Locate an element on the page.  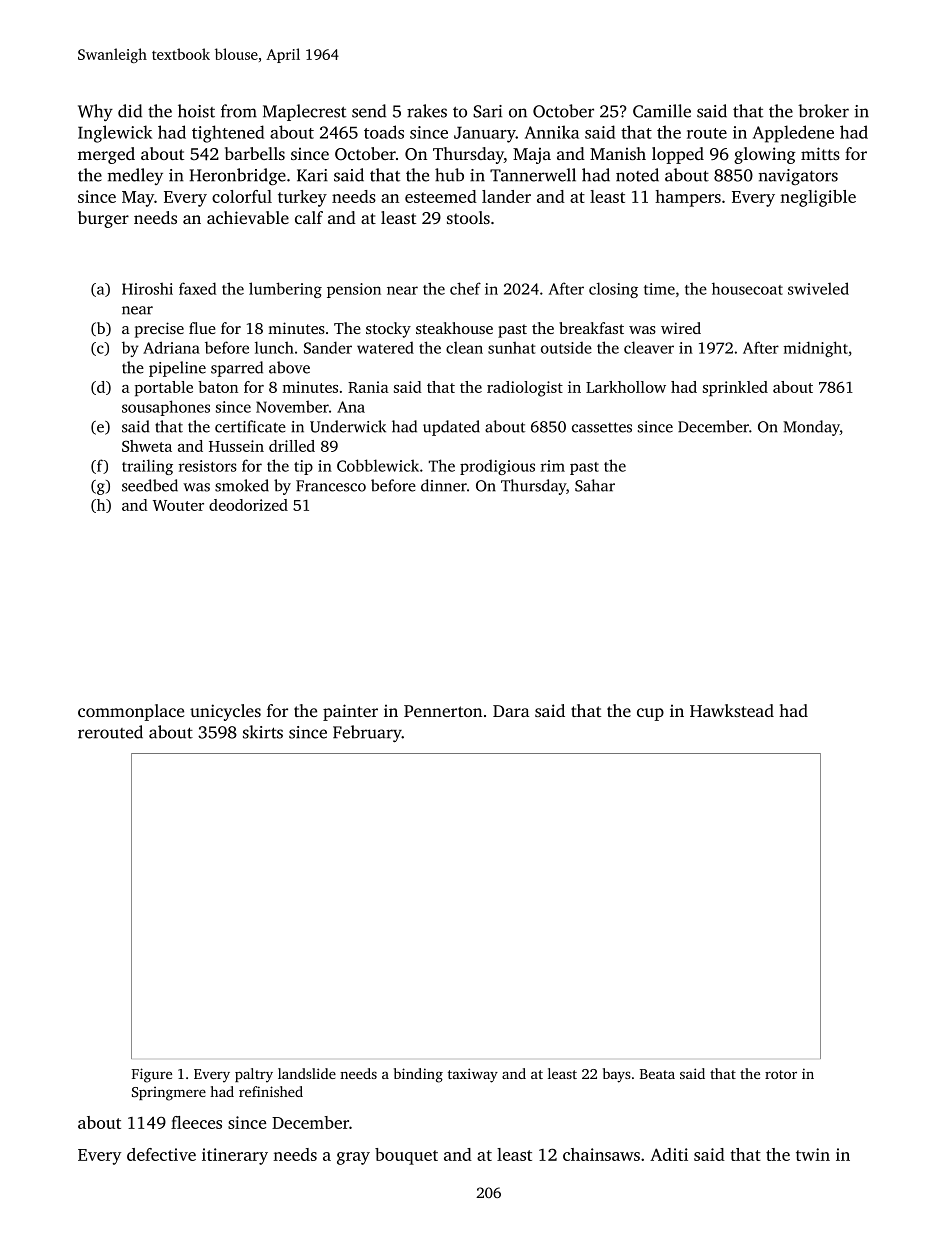
landslide is located at coordinates (307, 1073).
